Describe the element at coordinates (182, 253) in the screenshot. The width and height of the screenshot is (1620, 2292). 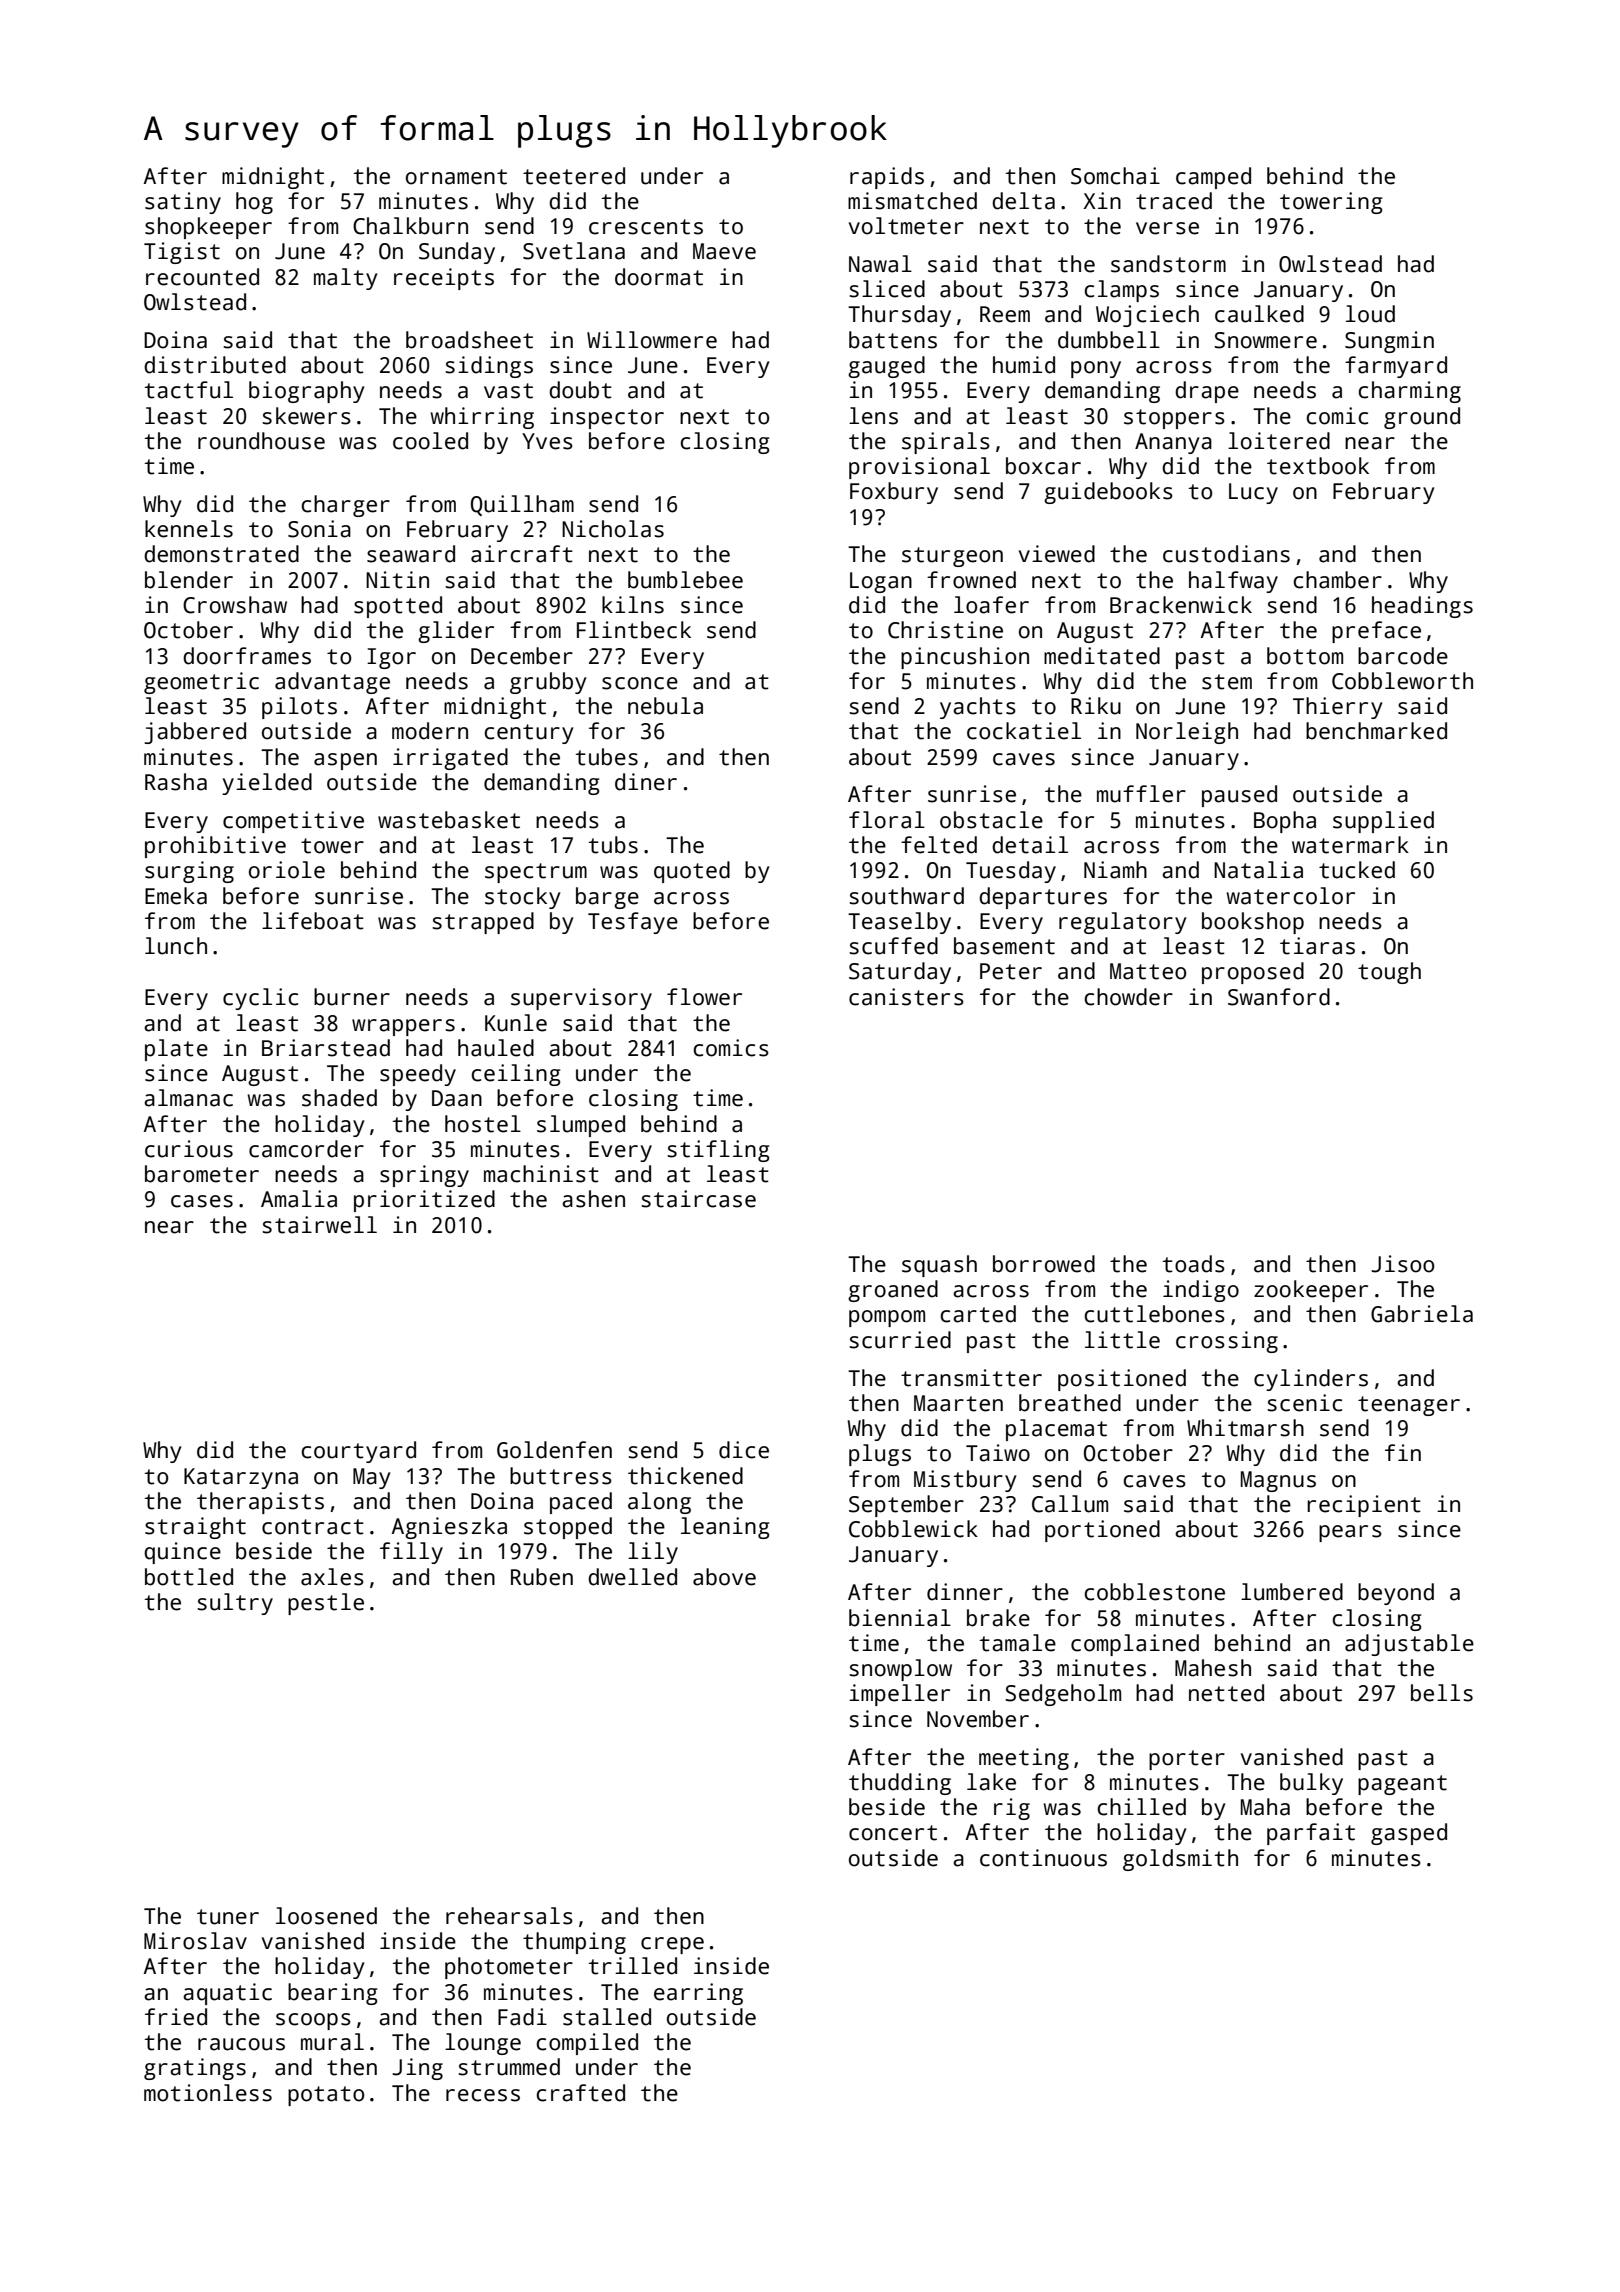
I see `Tigist` at that location.
